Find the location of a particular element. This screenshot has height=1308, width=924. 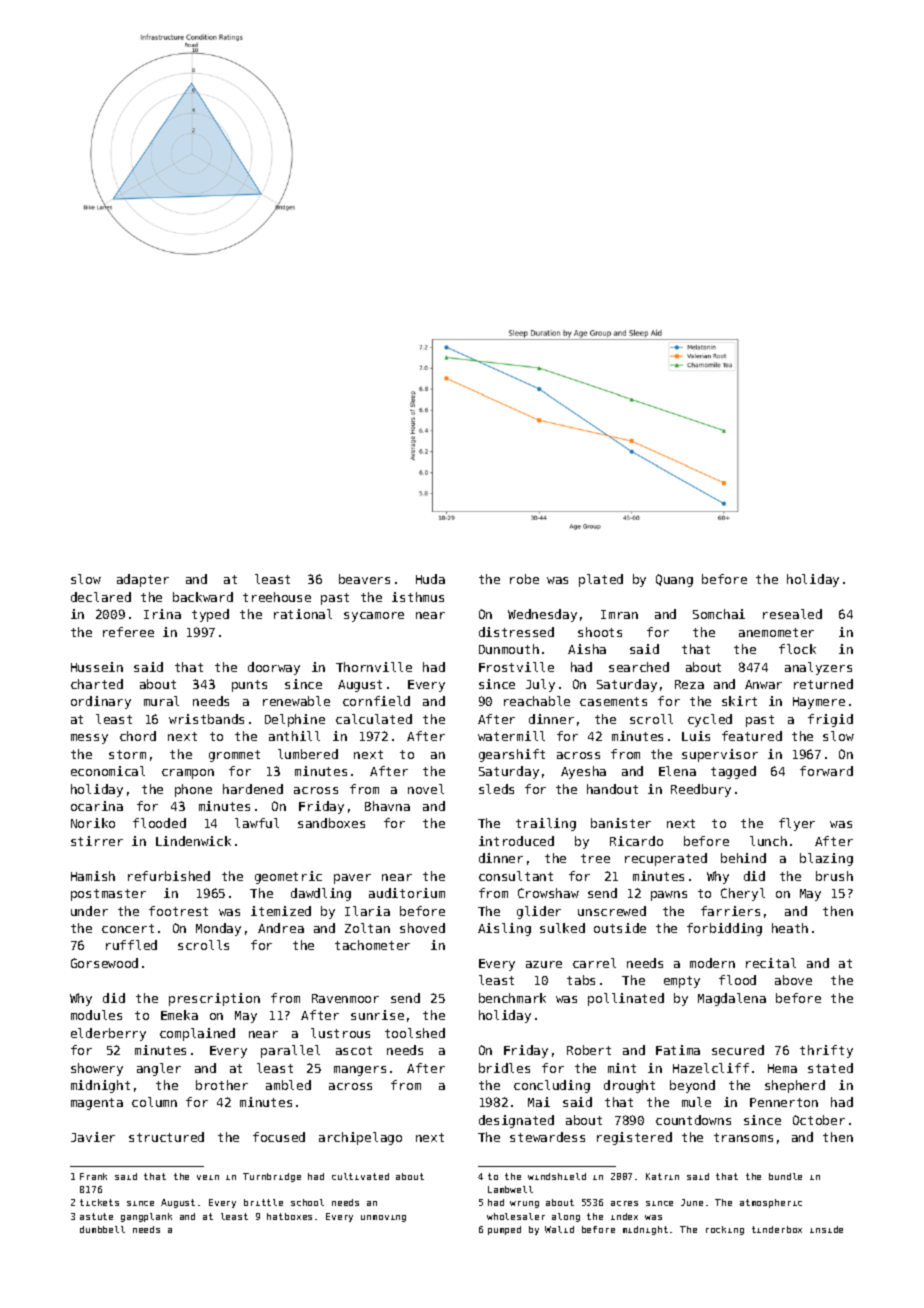

toolshed is located at coordinates (415, 1033).
